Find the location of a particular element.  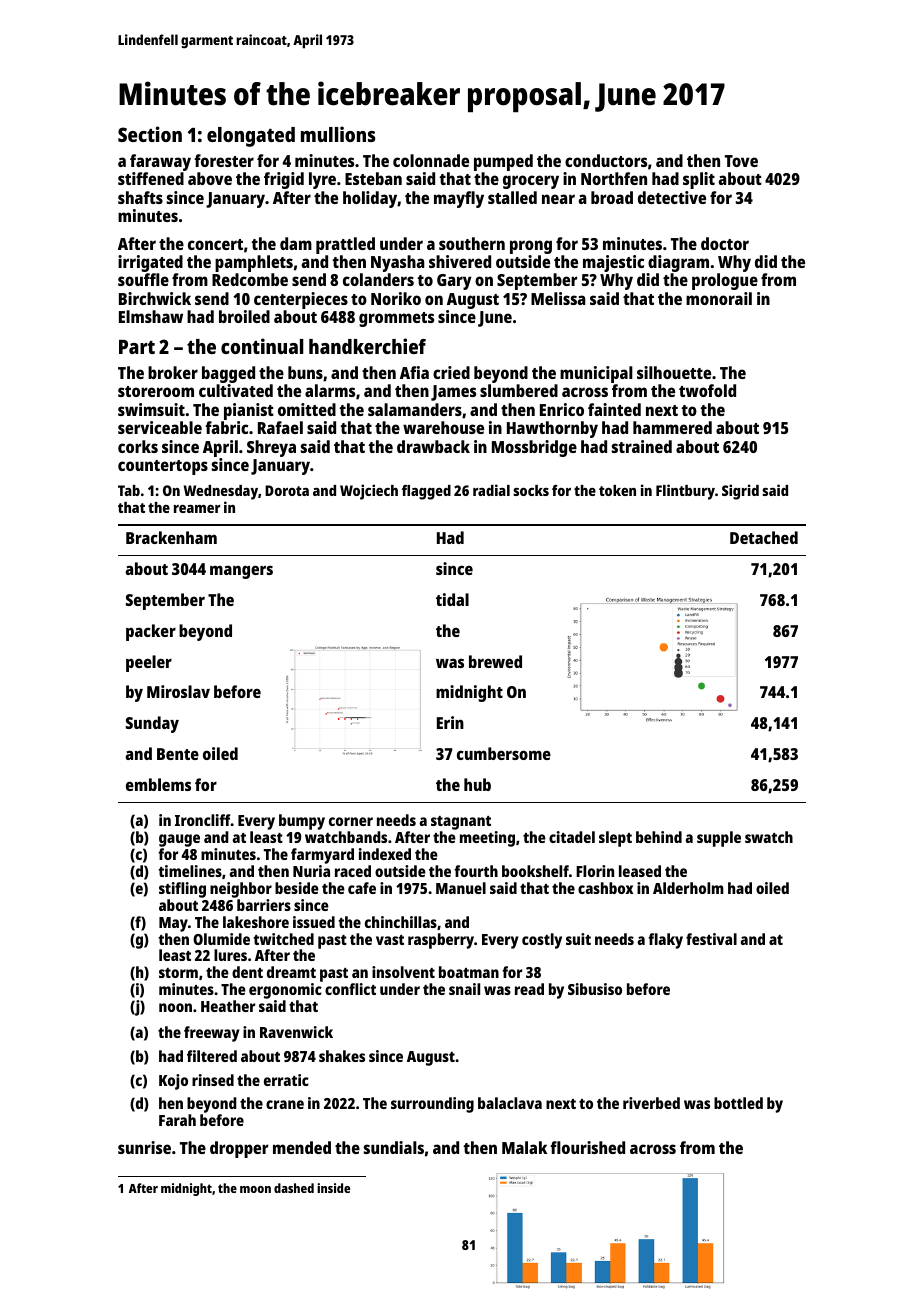

Brackenham is located at coordinates (171, 537).
